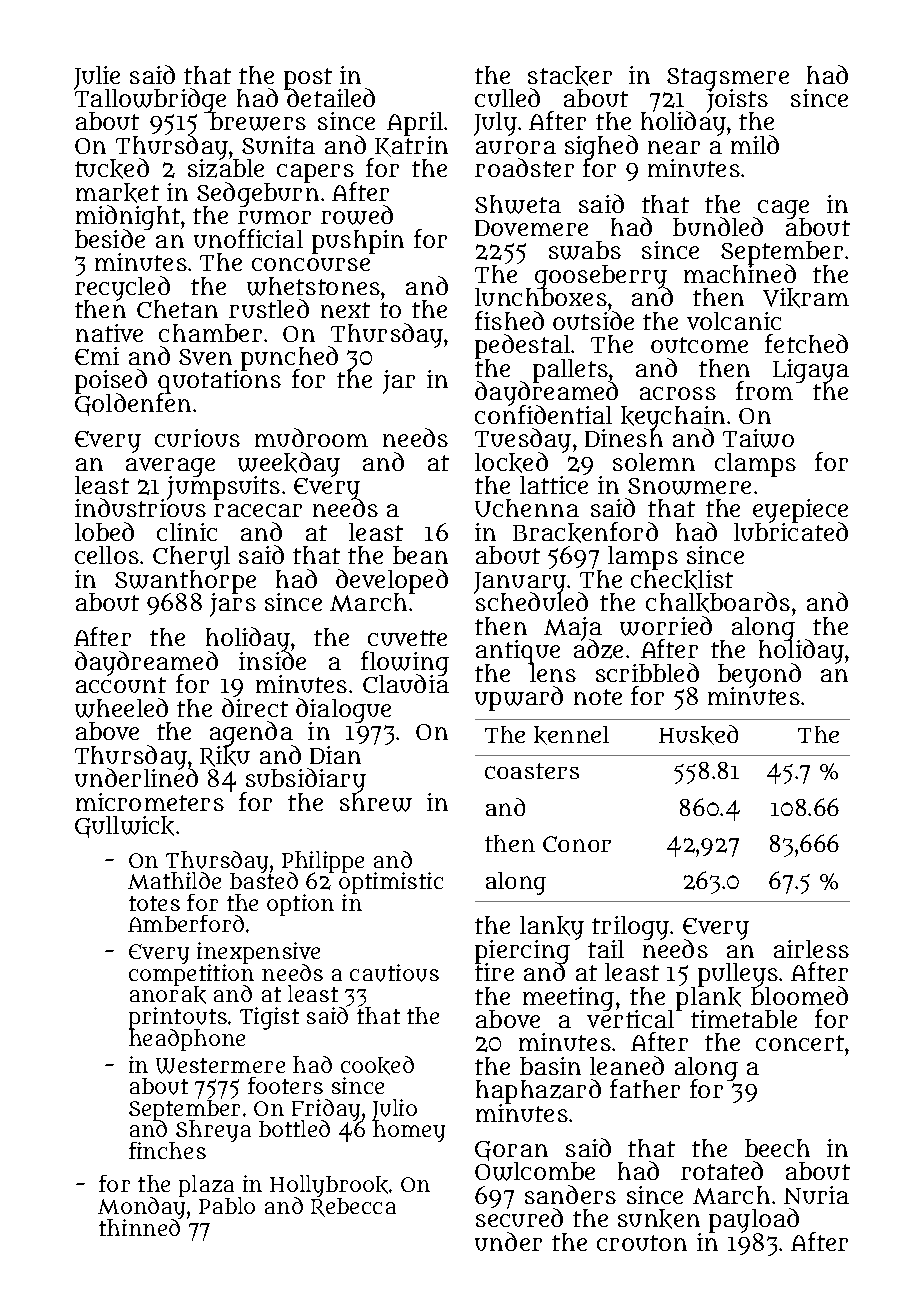 This screenshot has height=1314, width=924. What do you see at coordinates (791, 532) in the screenshot?
I see `lubricated` at bounding box center [791, 532].
